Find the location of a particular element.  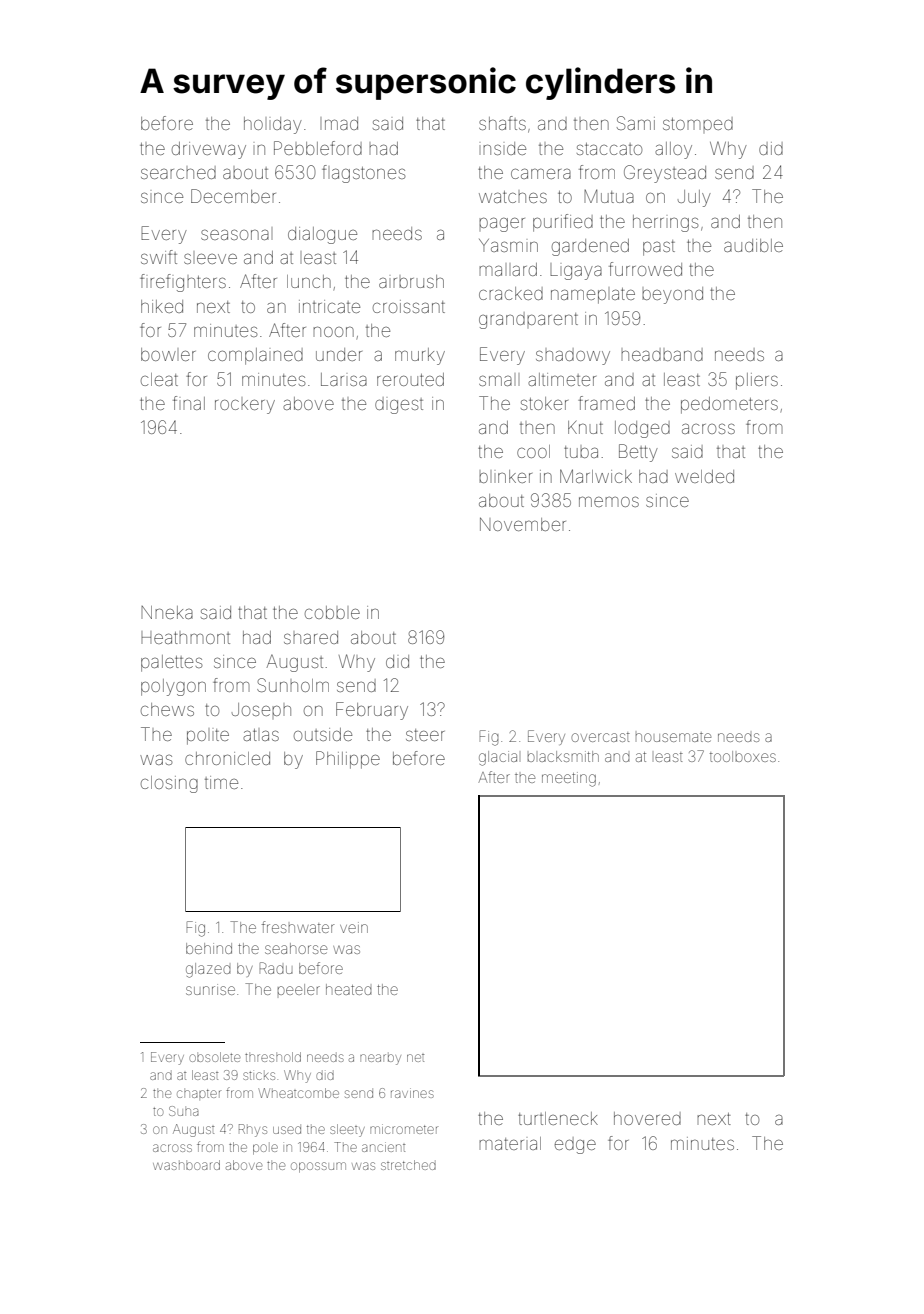

closing is located at coordinates (169, 784).
